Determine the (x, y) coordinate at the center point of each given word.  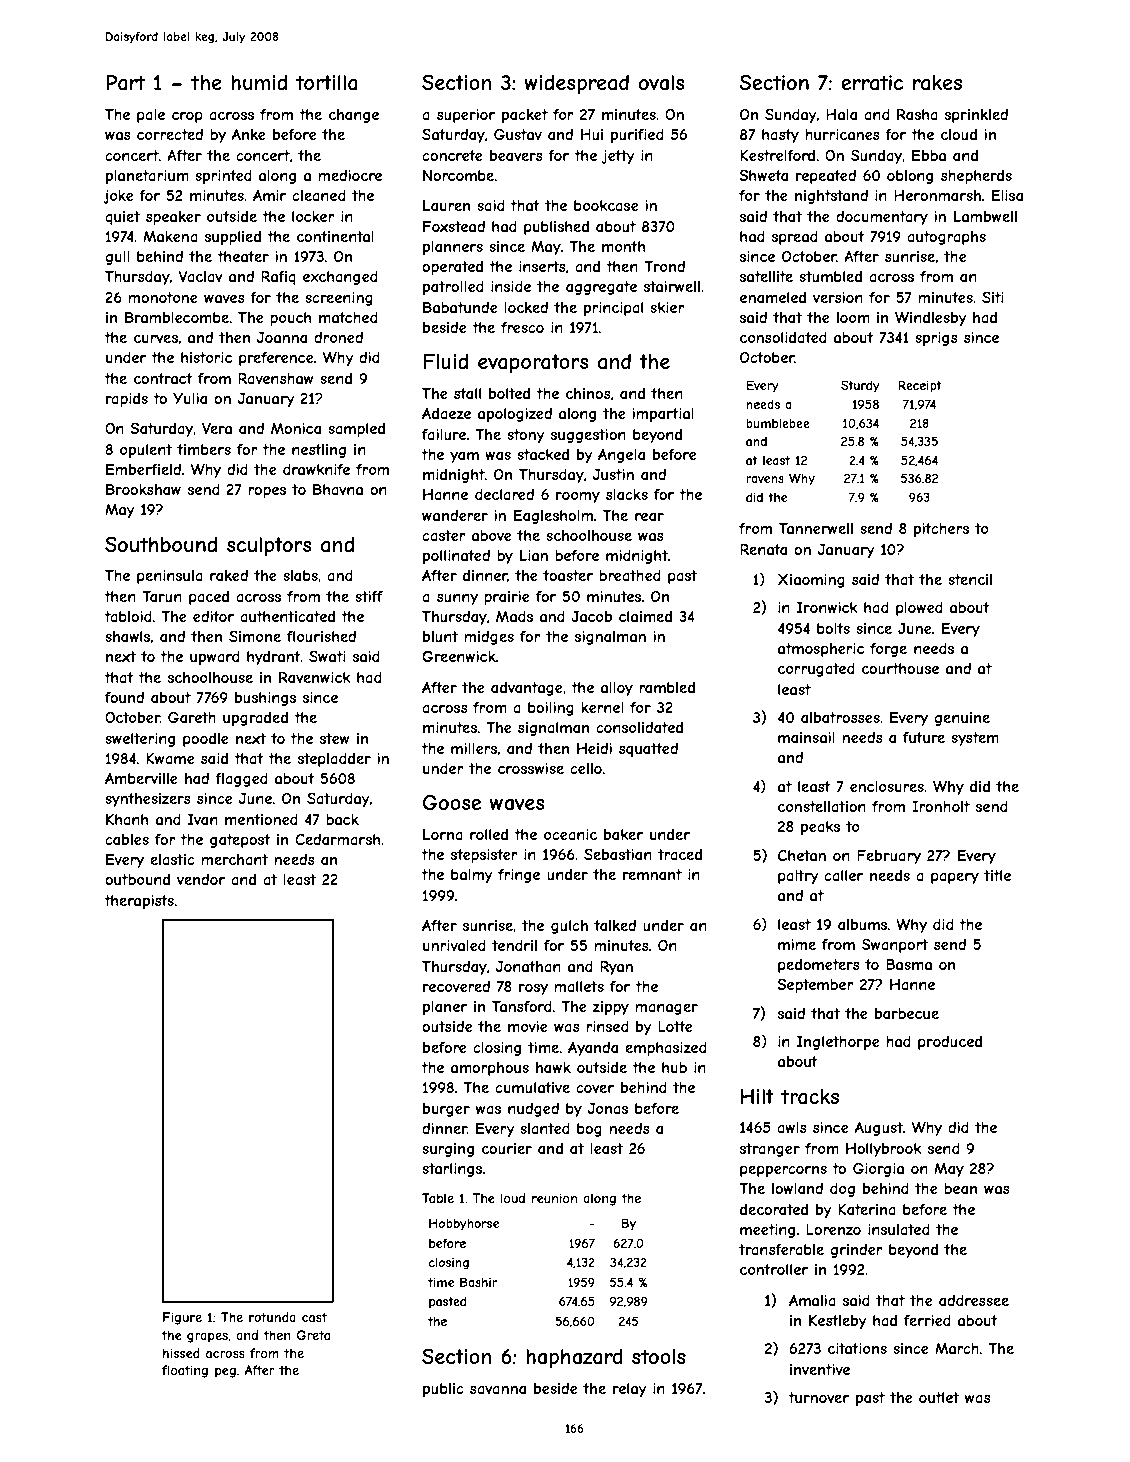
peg (225, 1373)
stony (526, 436)
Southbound (161, 544)
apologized (515, 415)
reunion (554, 1198)
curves (156, 339)
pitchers (941, 530)
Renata (763, 549)
